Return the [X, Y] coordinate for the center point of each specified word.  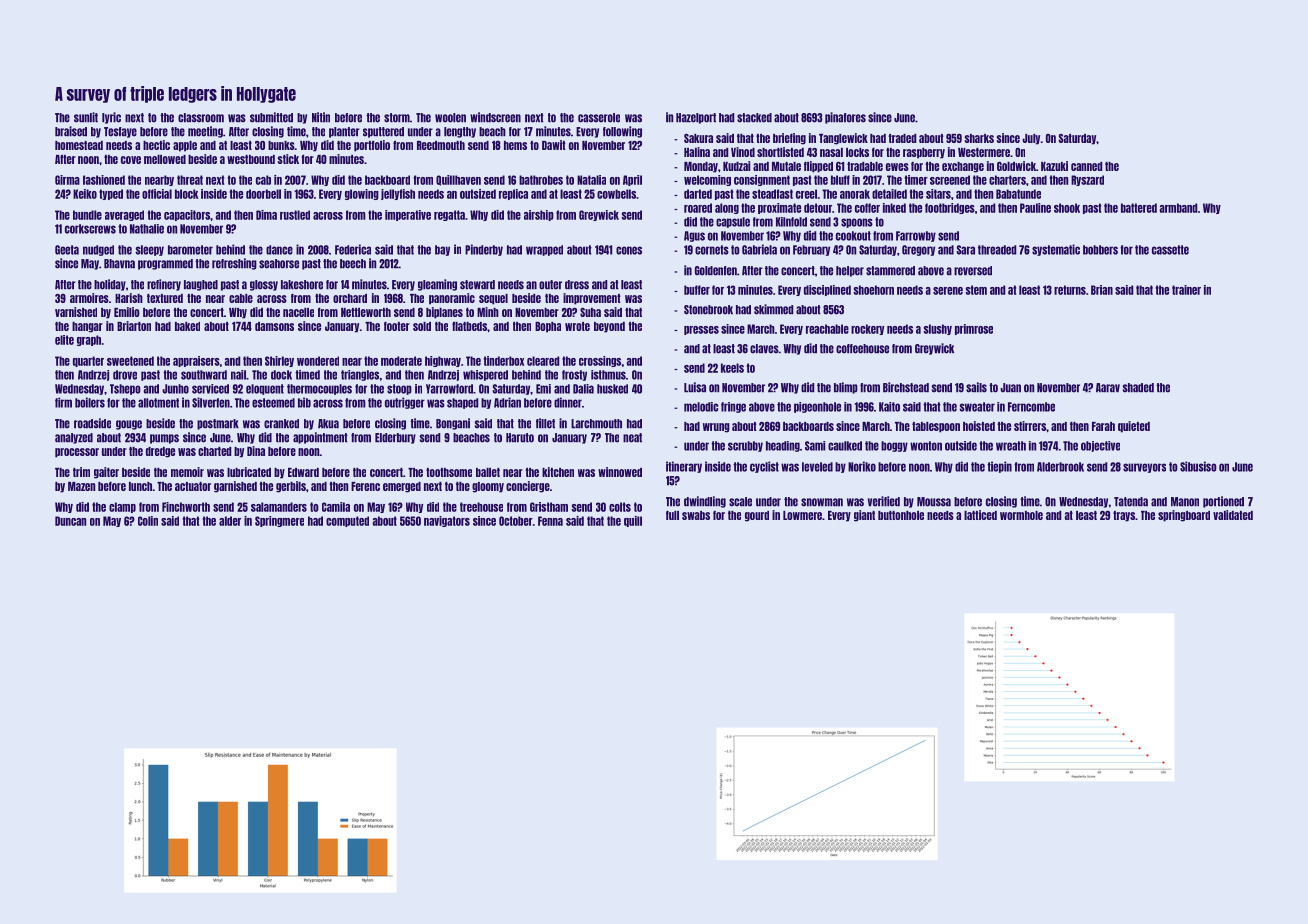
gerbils [291, 487]
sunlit [86, 117]
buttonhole [901, 515]
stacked [754, 118]
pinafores [845, 118]
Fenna [550, 521]
